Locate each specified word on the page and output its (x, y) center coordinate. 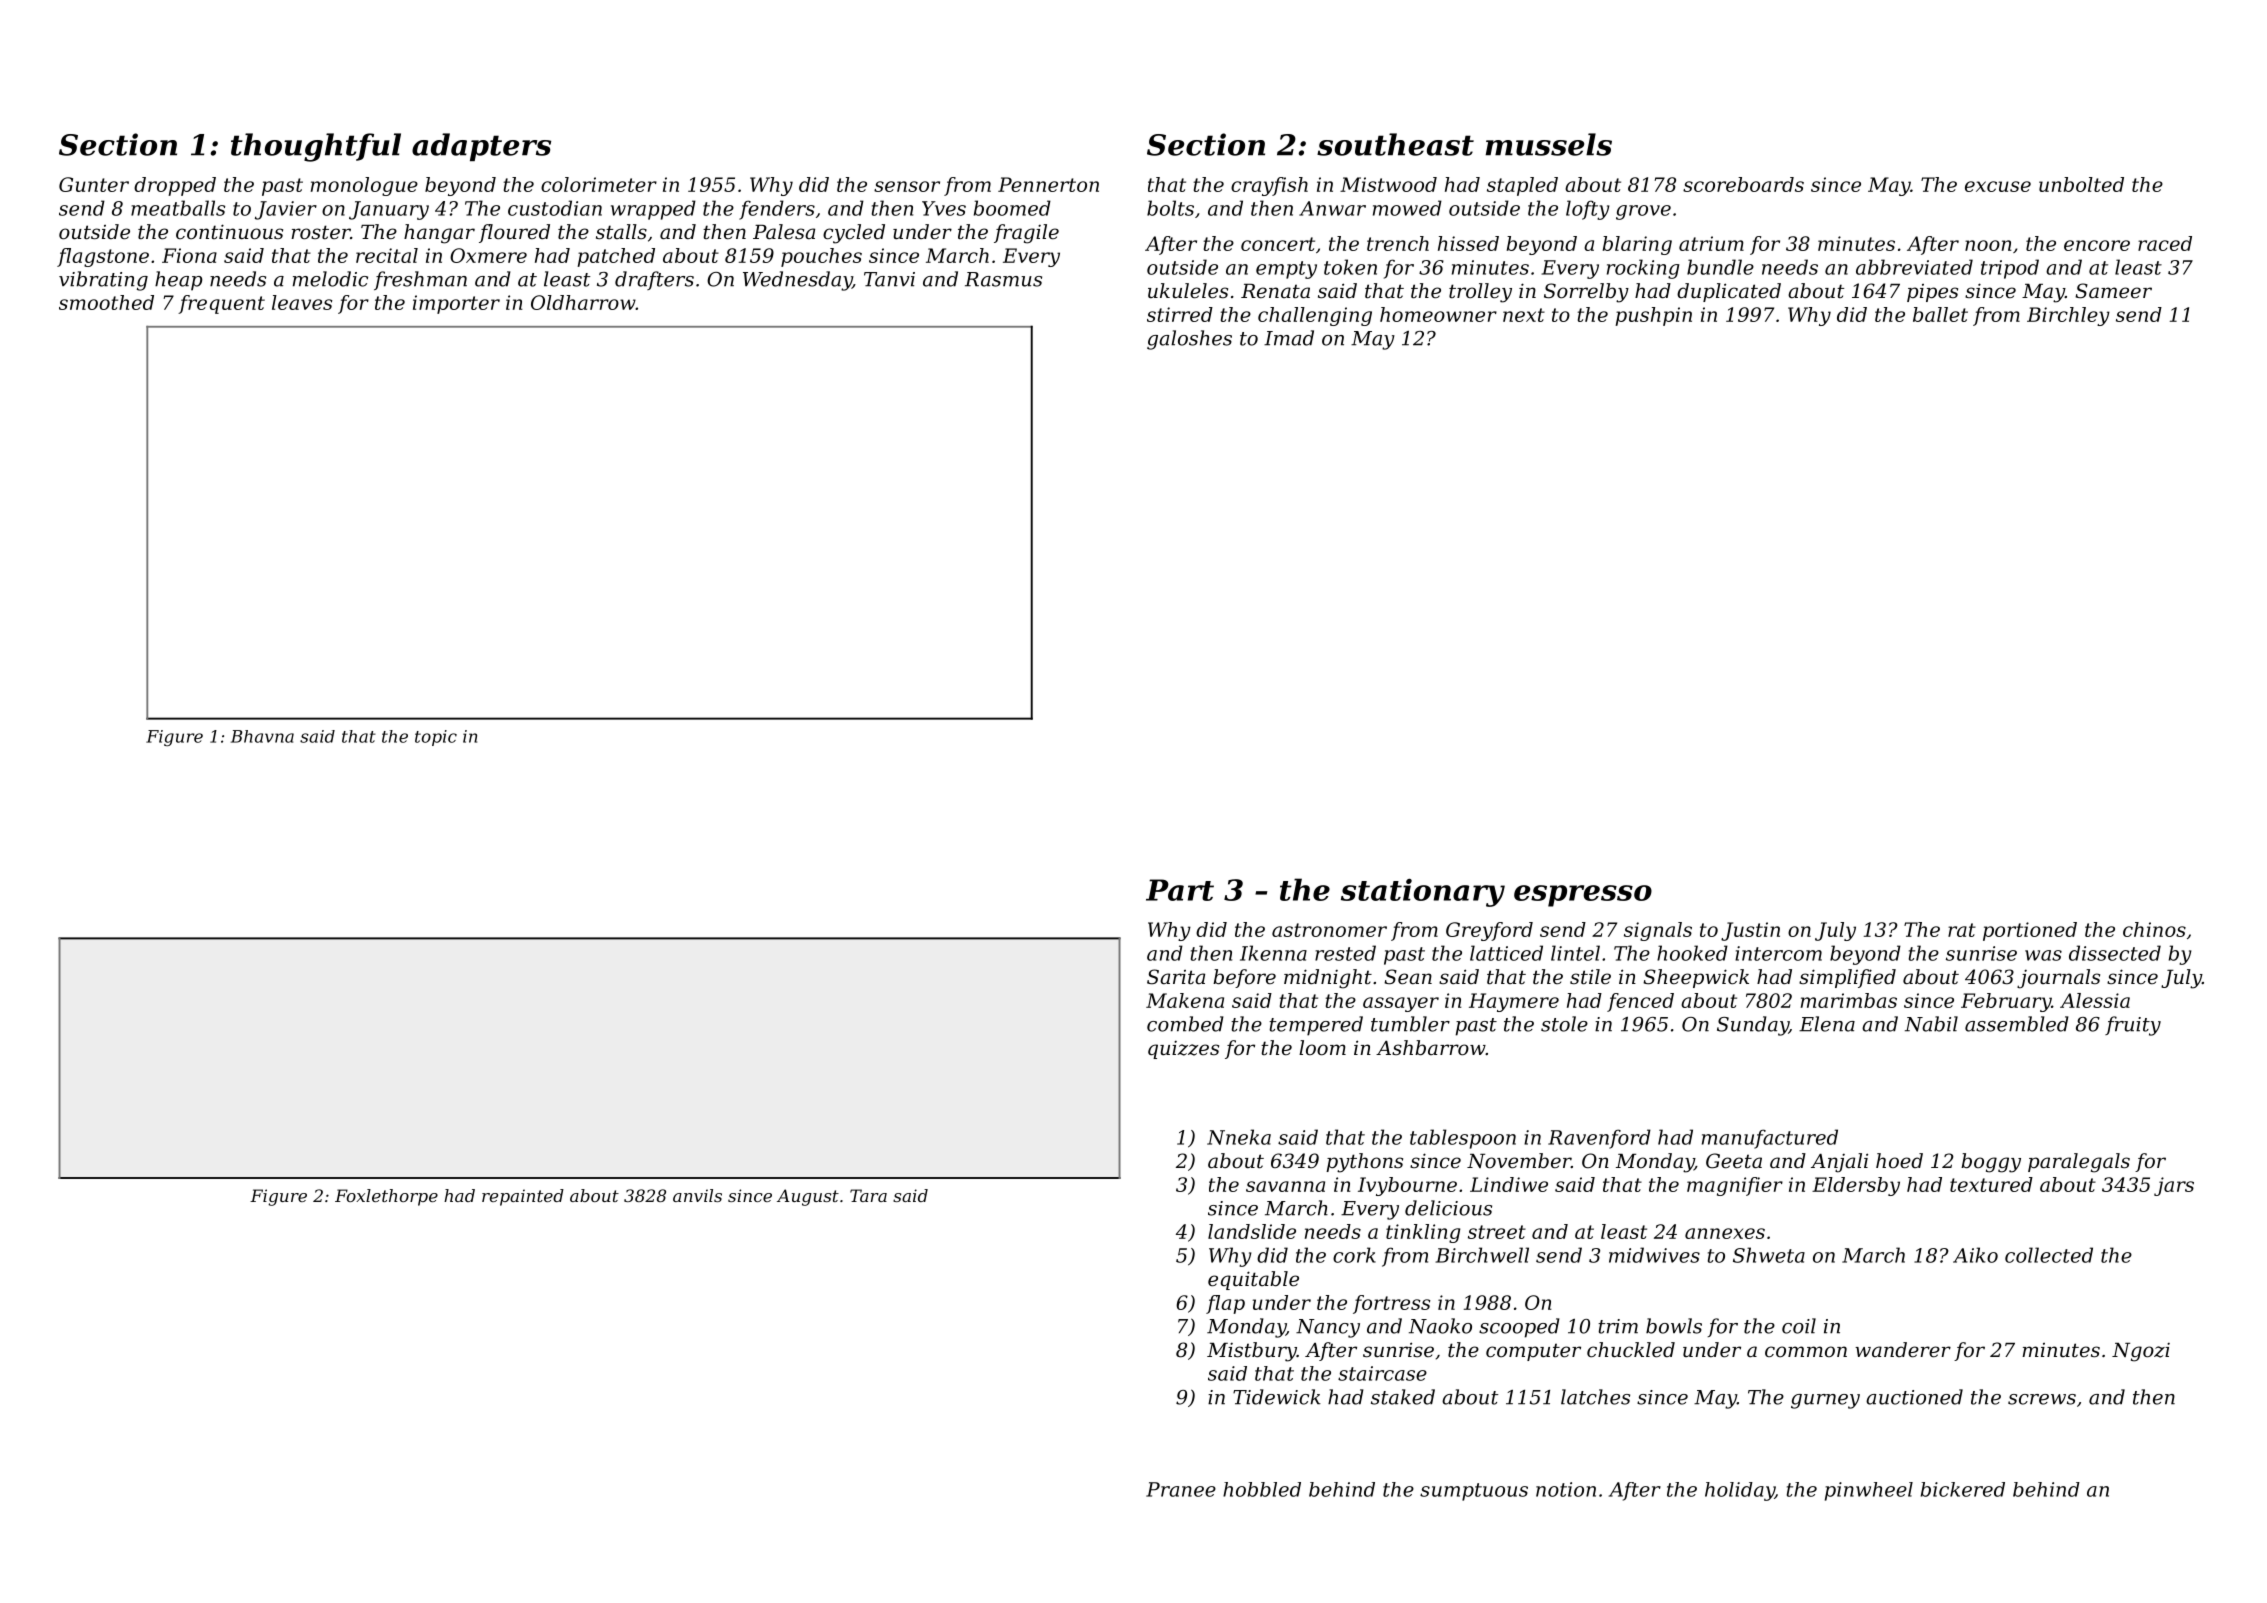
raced (2165, 243)
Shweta (1769, 1255)
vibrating (103, 281)
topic (436, 738)
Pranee (1181, 1489)
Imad (1289, 338)
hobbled (1262, 1489)
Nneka (1239, 1137)
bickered (1963, 1489)
